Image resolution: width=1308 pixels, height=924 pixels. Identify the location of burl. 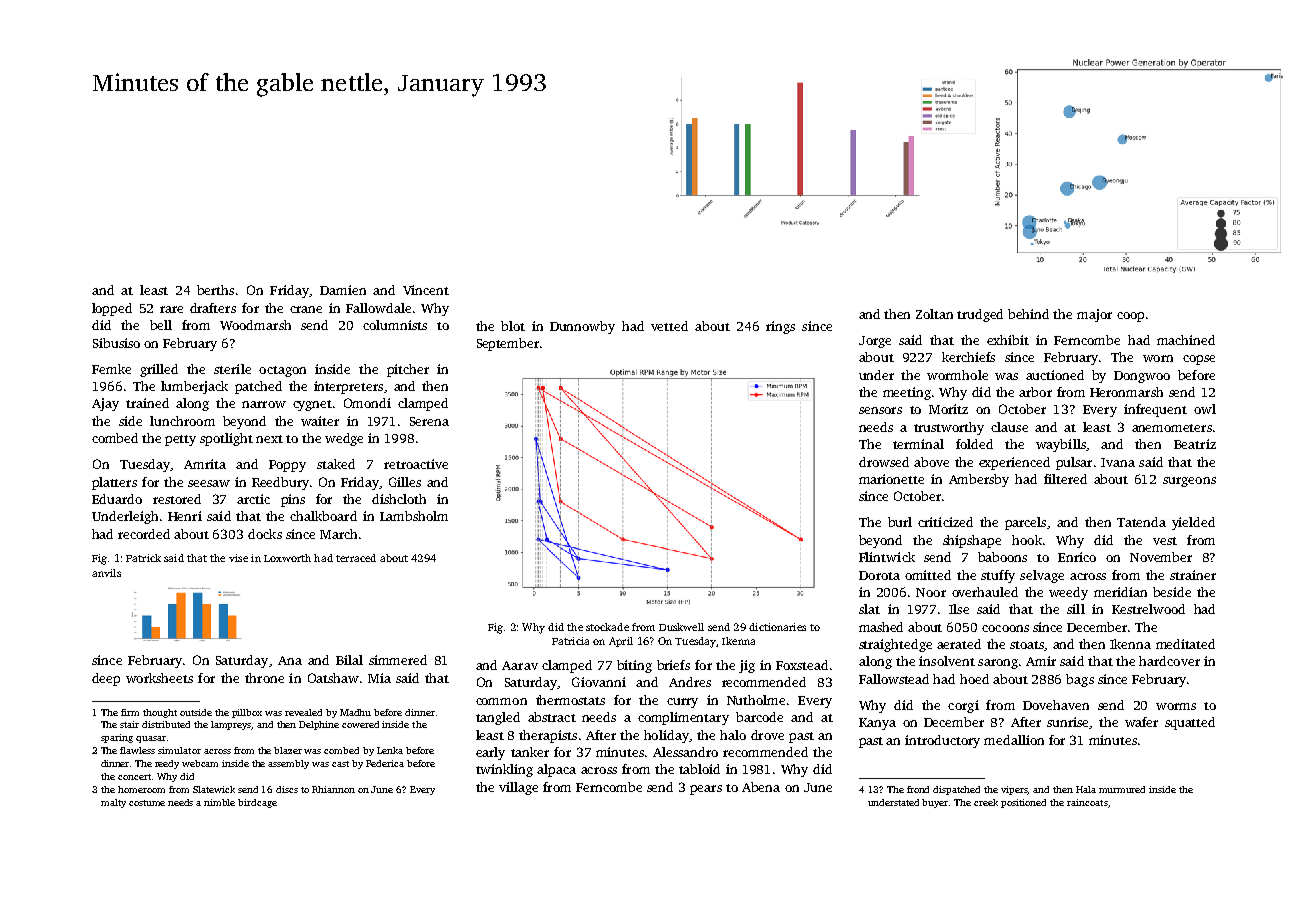
(900, 522).
